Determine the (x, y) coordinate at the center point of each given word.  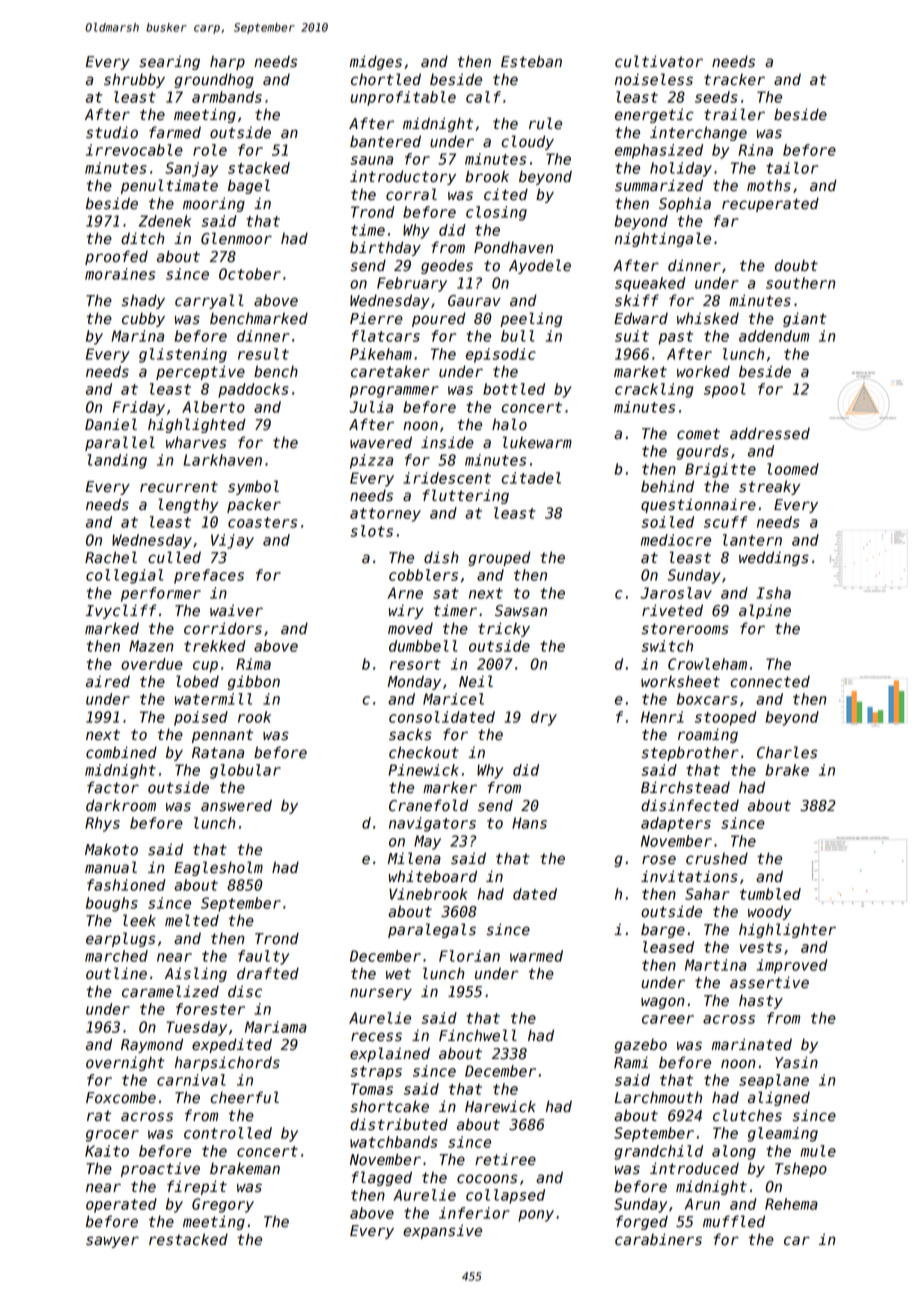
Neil (476, 681)
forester (210, 1009)
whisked (708, 318)
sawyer (112, 1242)
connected (770, 682)
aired (108, 681)
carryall (209, 301)
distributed (399, 1124)
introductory (403, 177)
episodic (501, 355)
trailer (734, 114)
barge (663, 930)
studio (112, 132)
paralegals (432, 930)
